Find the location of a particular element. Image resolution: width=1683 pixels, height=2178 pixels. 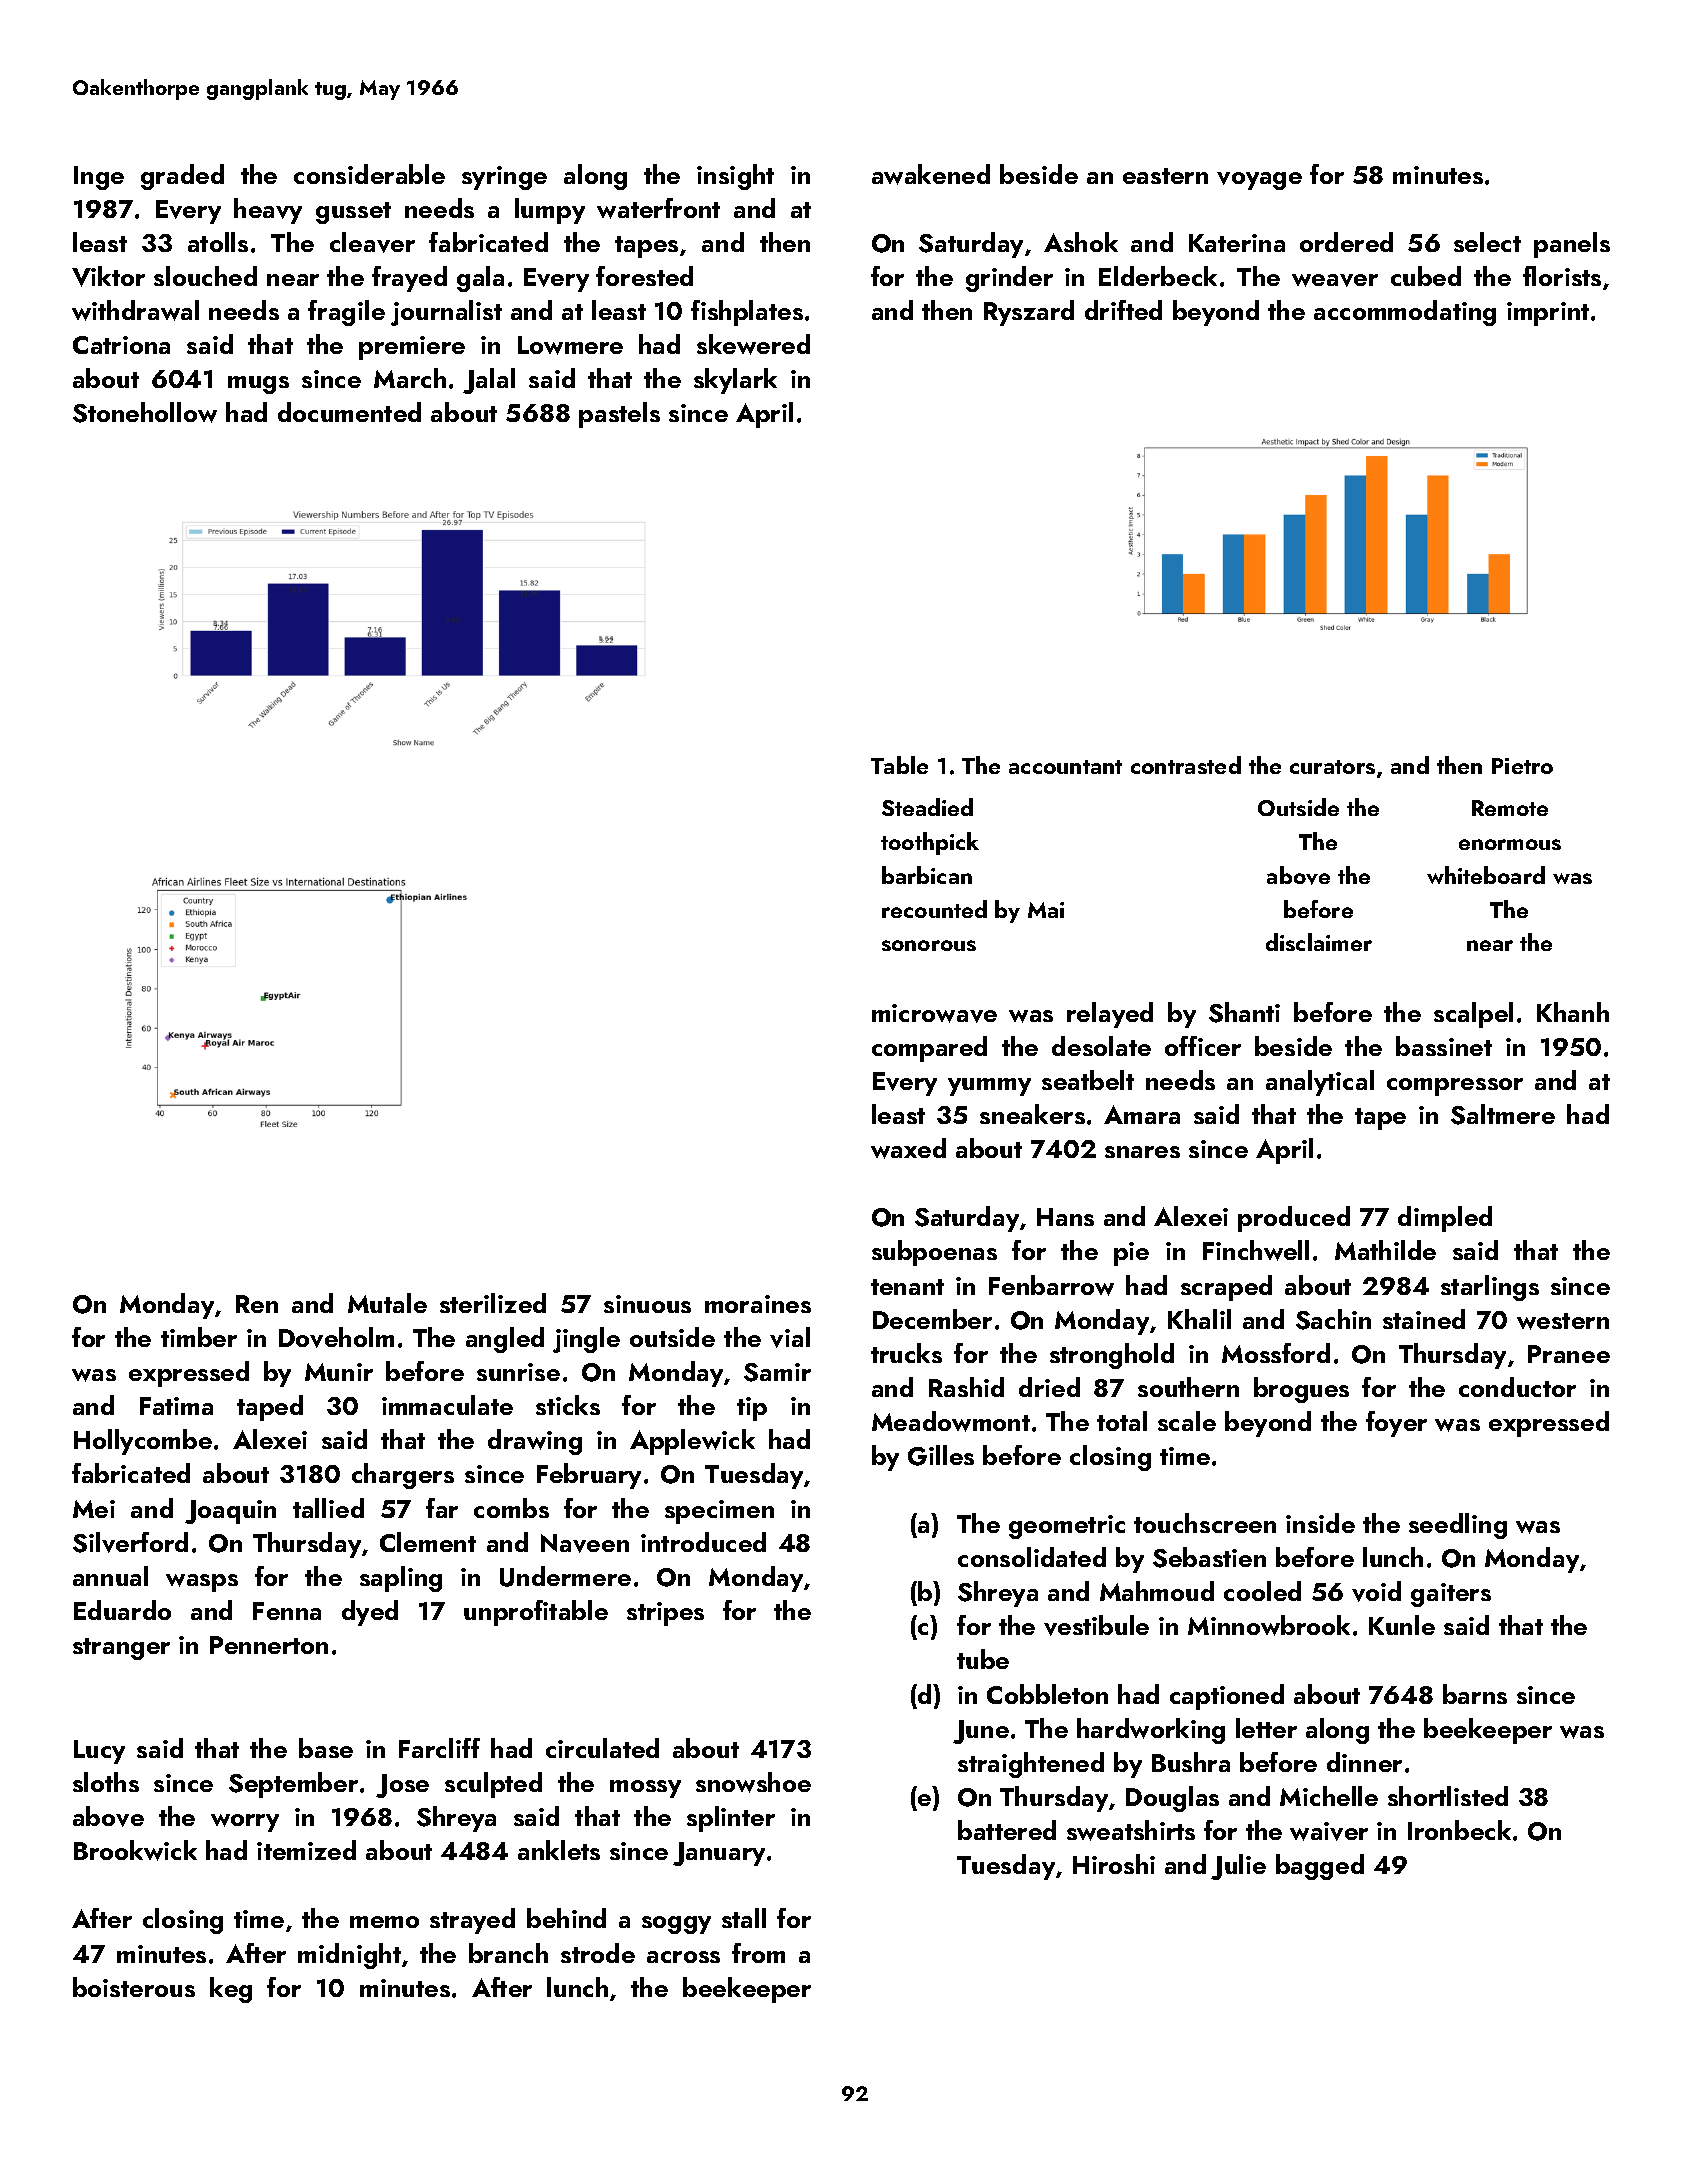

graded is located at coordinates (182, 177).
